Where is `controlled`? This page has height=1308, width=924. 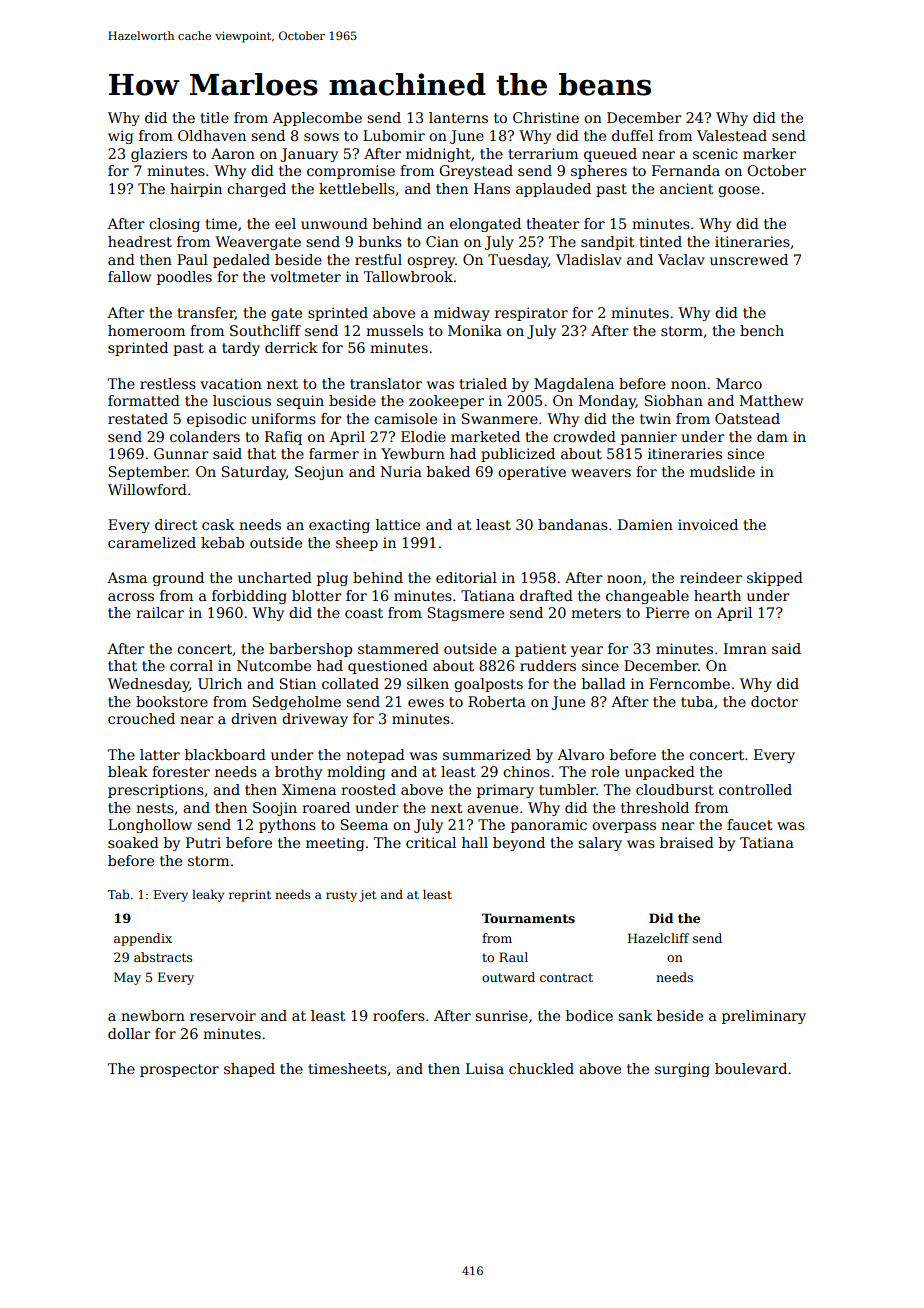 controlled is located at coordinates (755, 789).
